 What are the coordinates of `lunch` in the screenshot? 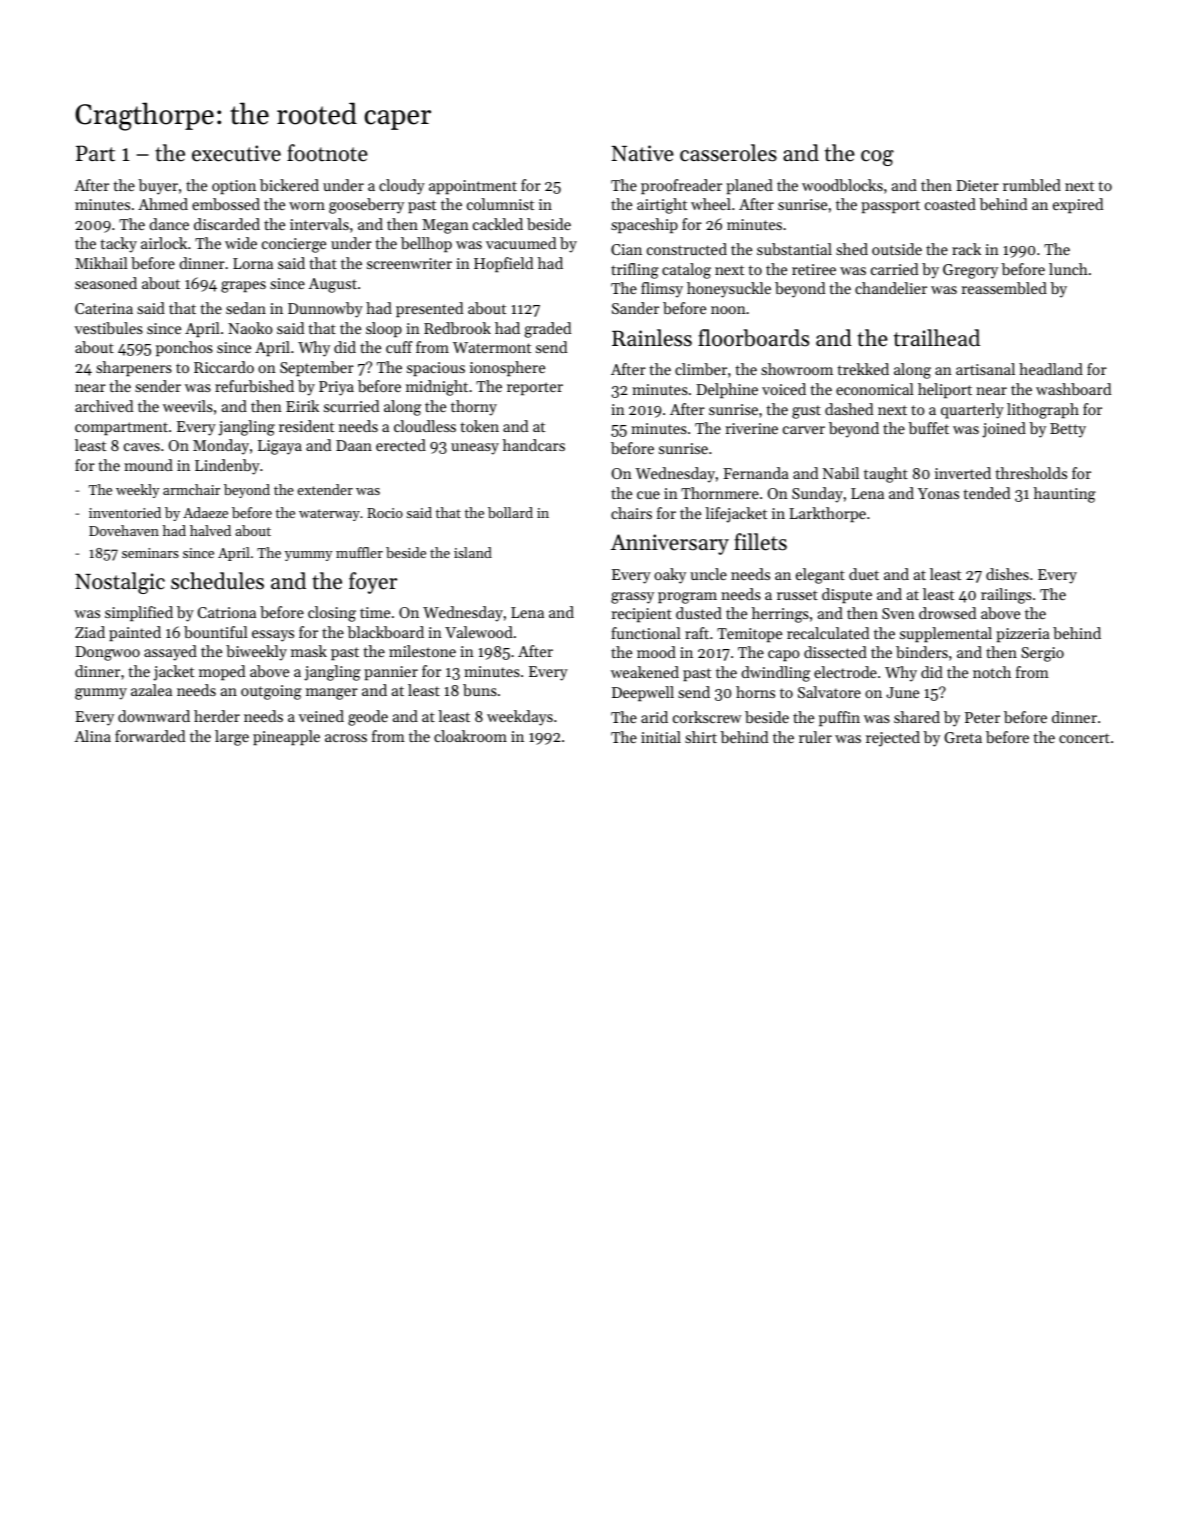 It's located at (1068, 269).
